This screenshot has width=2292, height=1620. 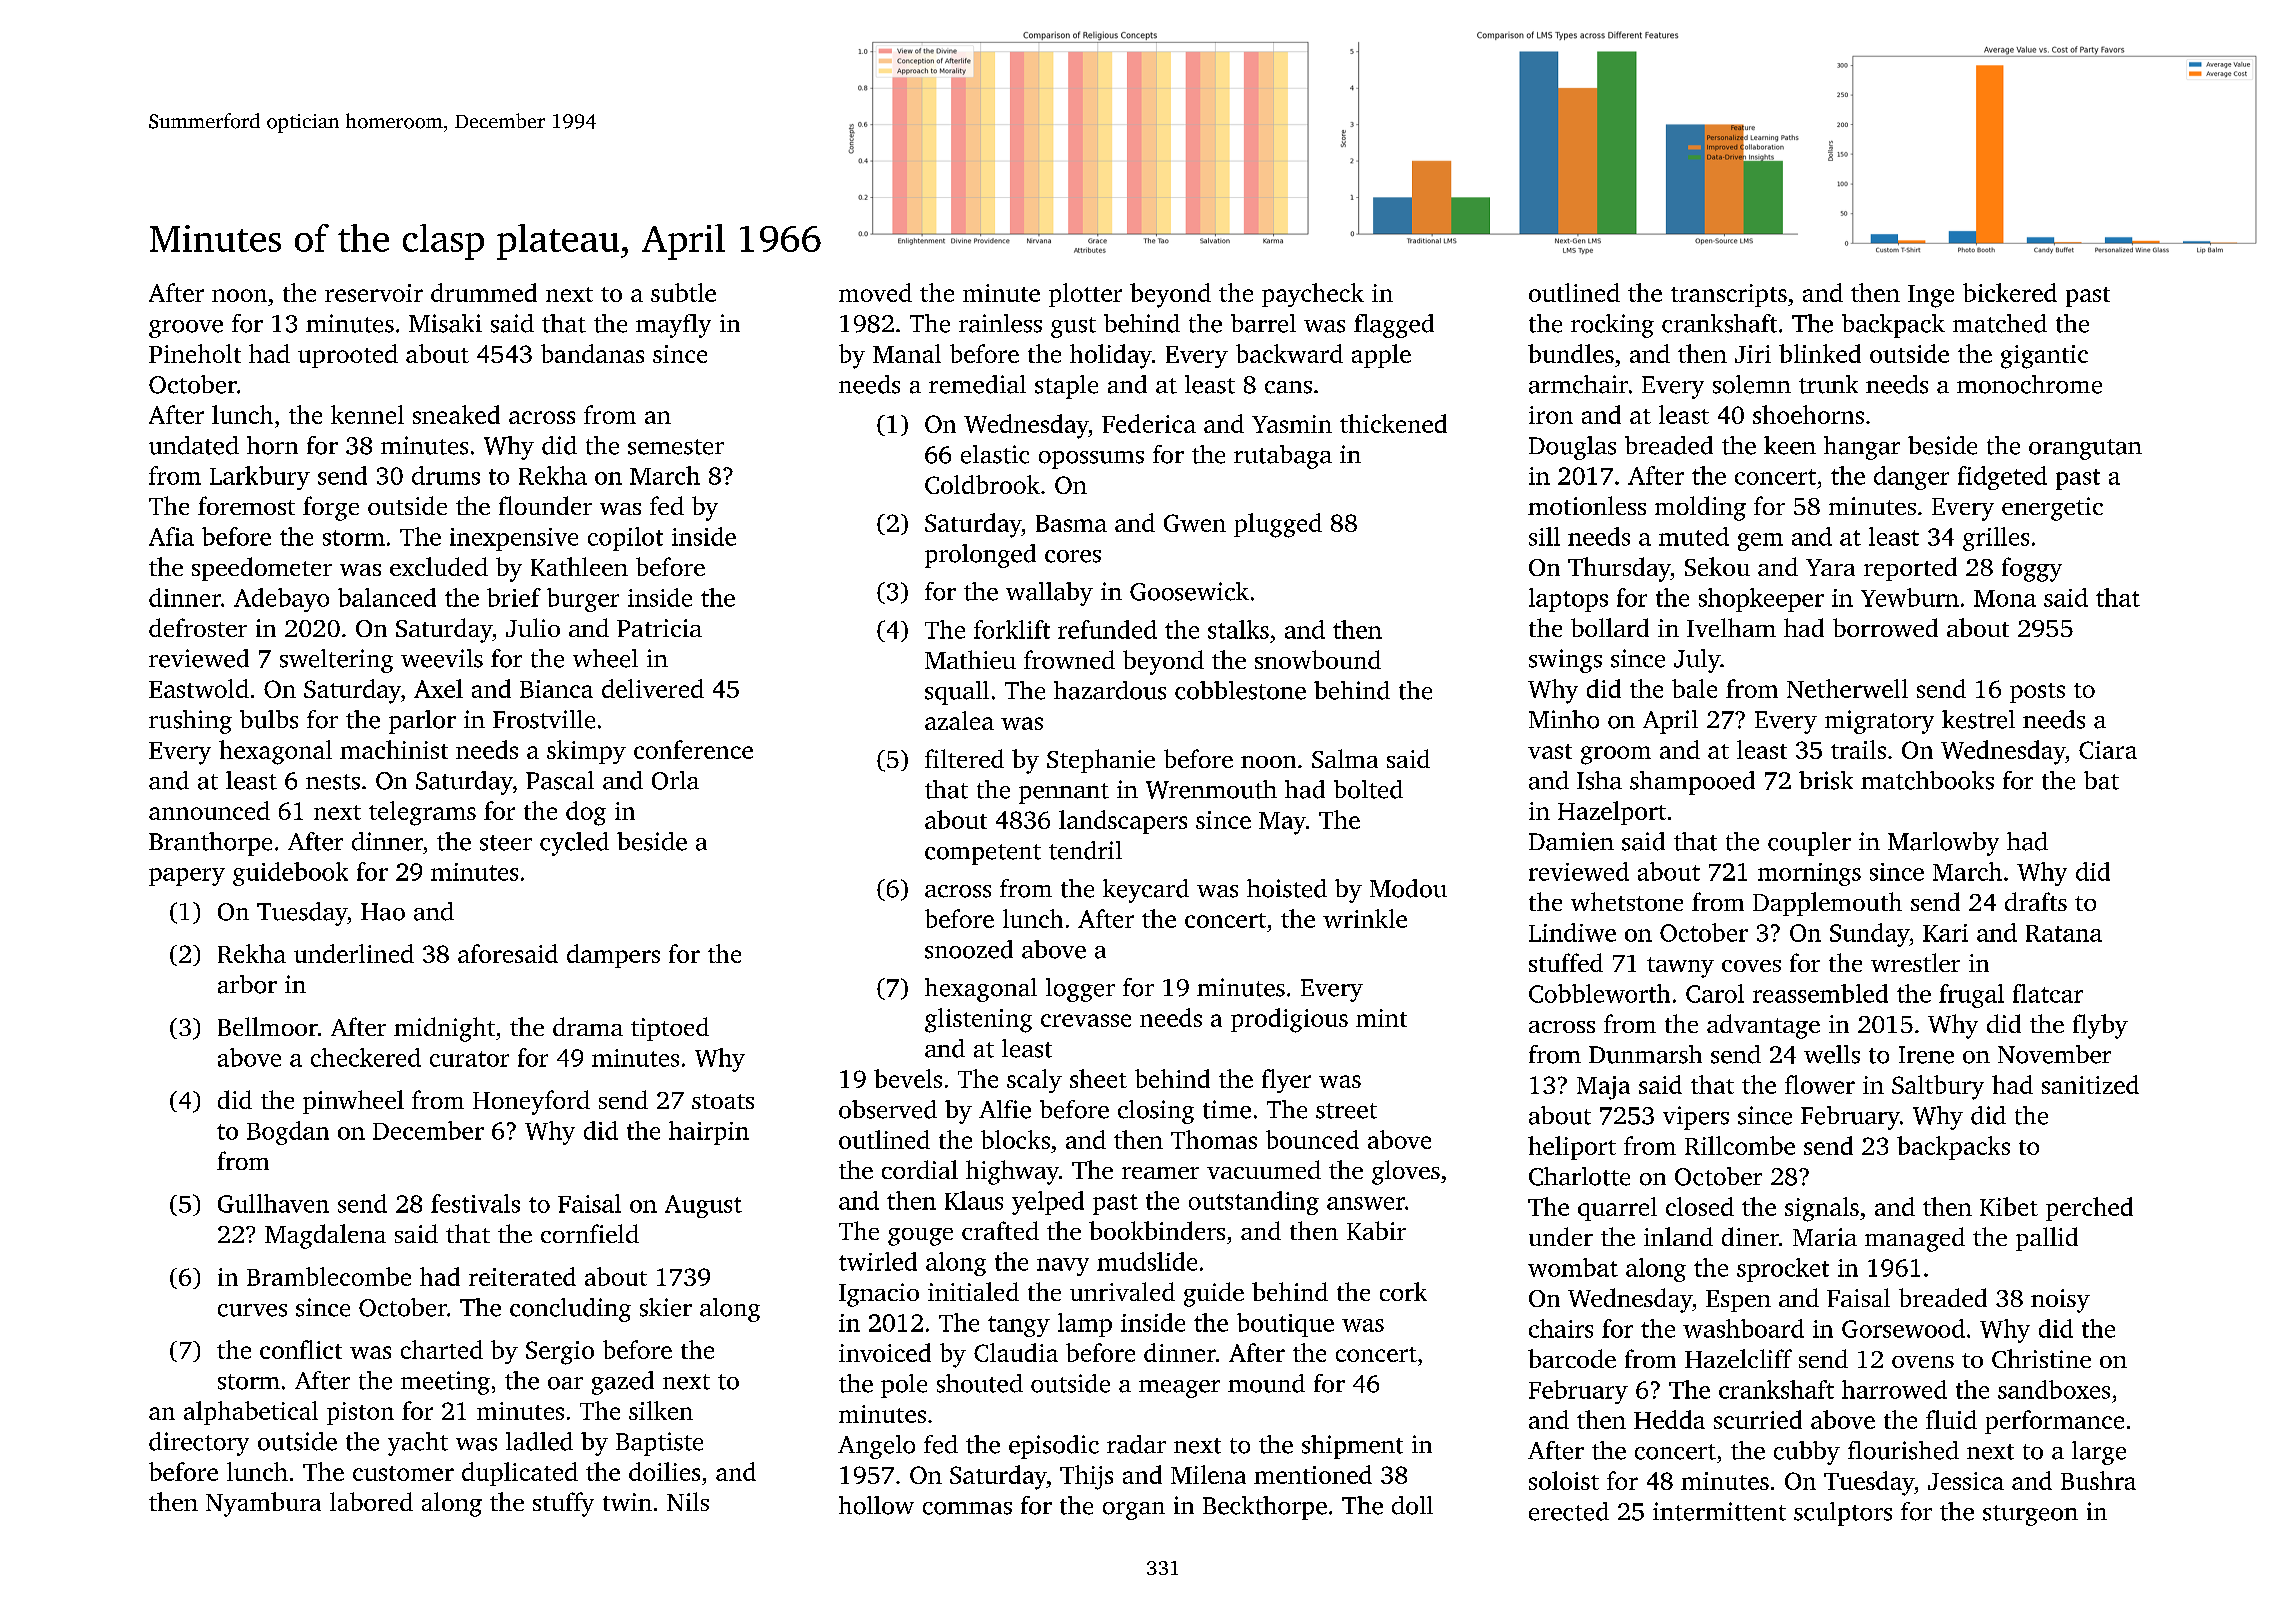 What do you see at coordinates (263, 1504) in the screenshot?
I see `Nyambura` at bounding box center [263, 1504].
